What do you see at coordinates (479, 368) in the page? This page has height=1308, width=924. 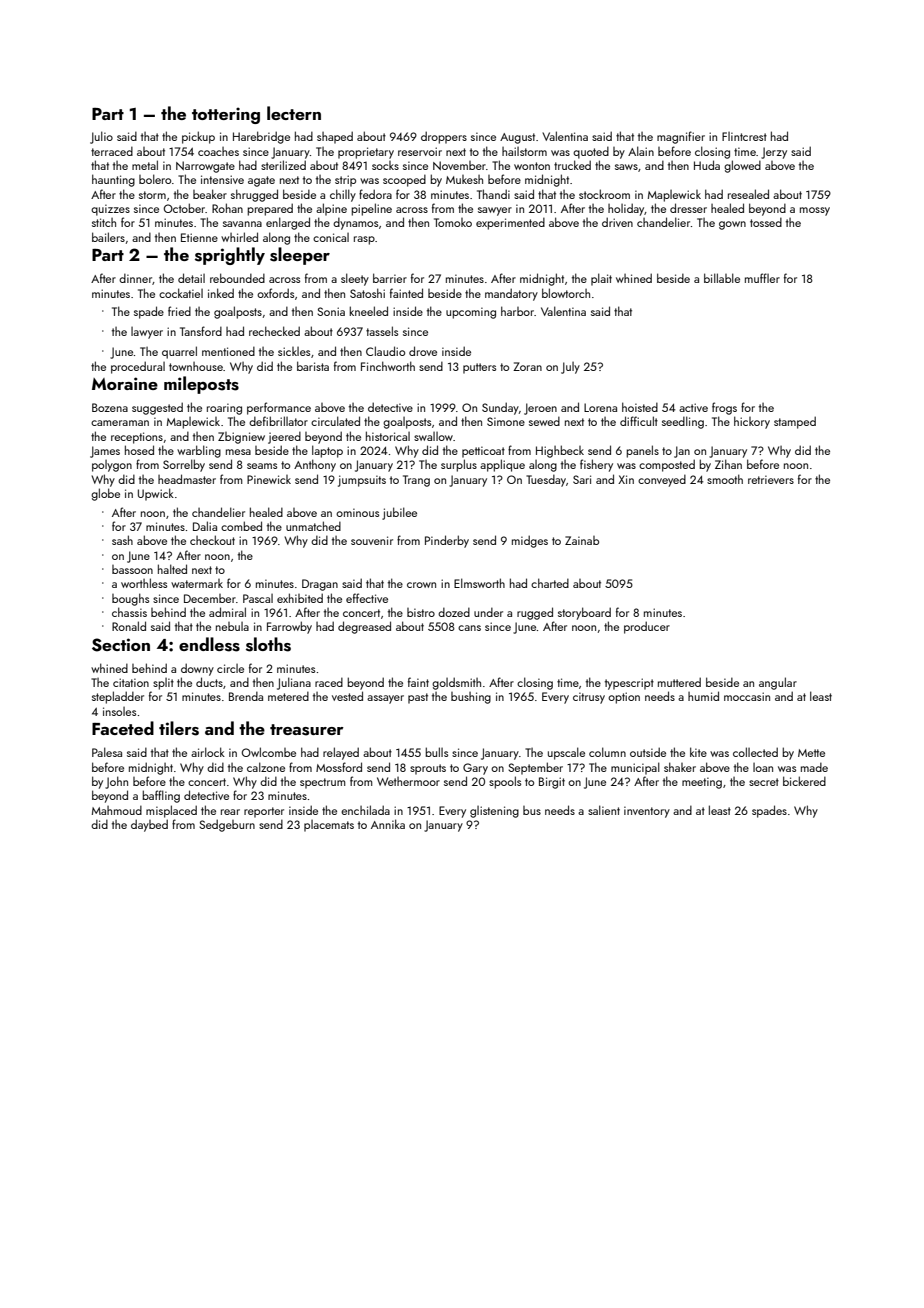 I see `putters` at bounding box center [479, 368].
